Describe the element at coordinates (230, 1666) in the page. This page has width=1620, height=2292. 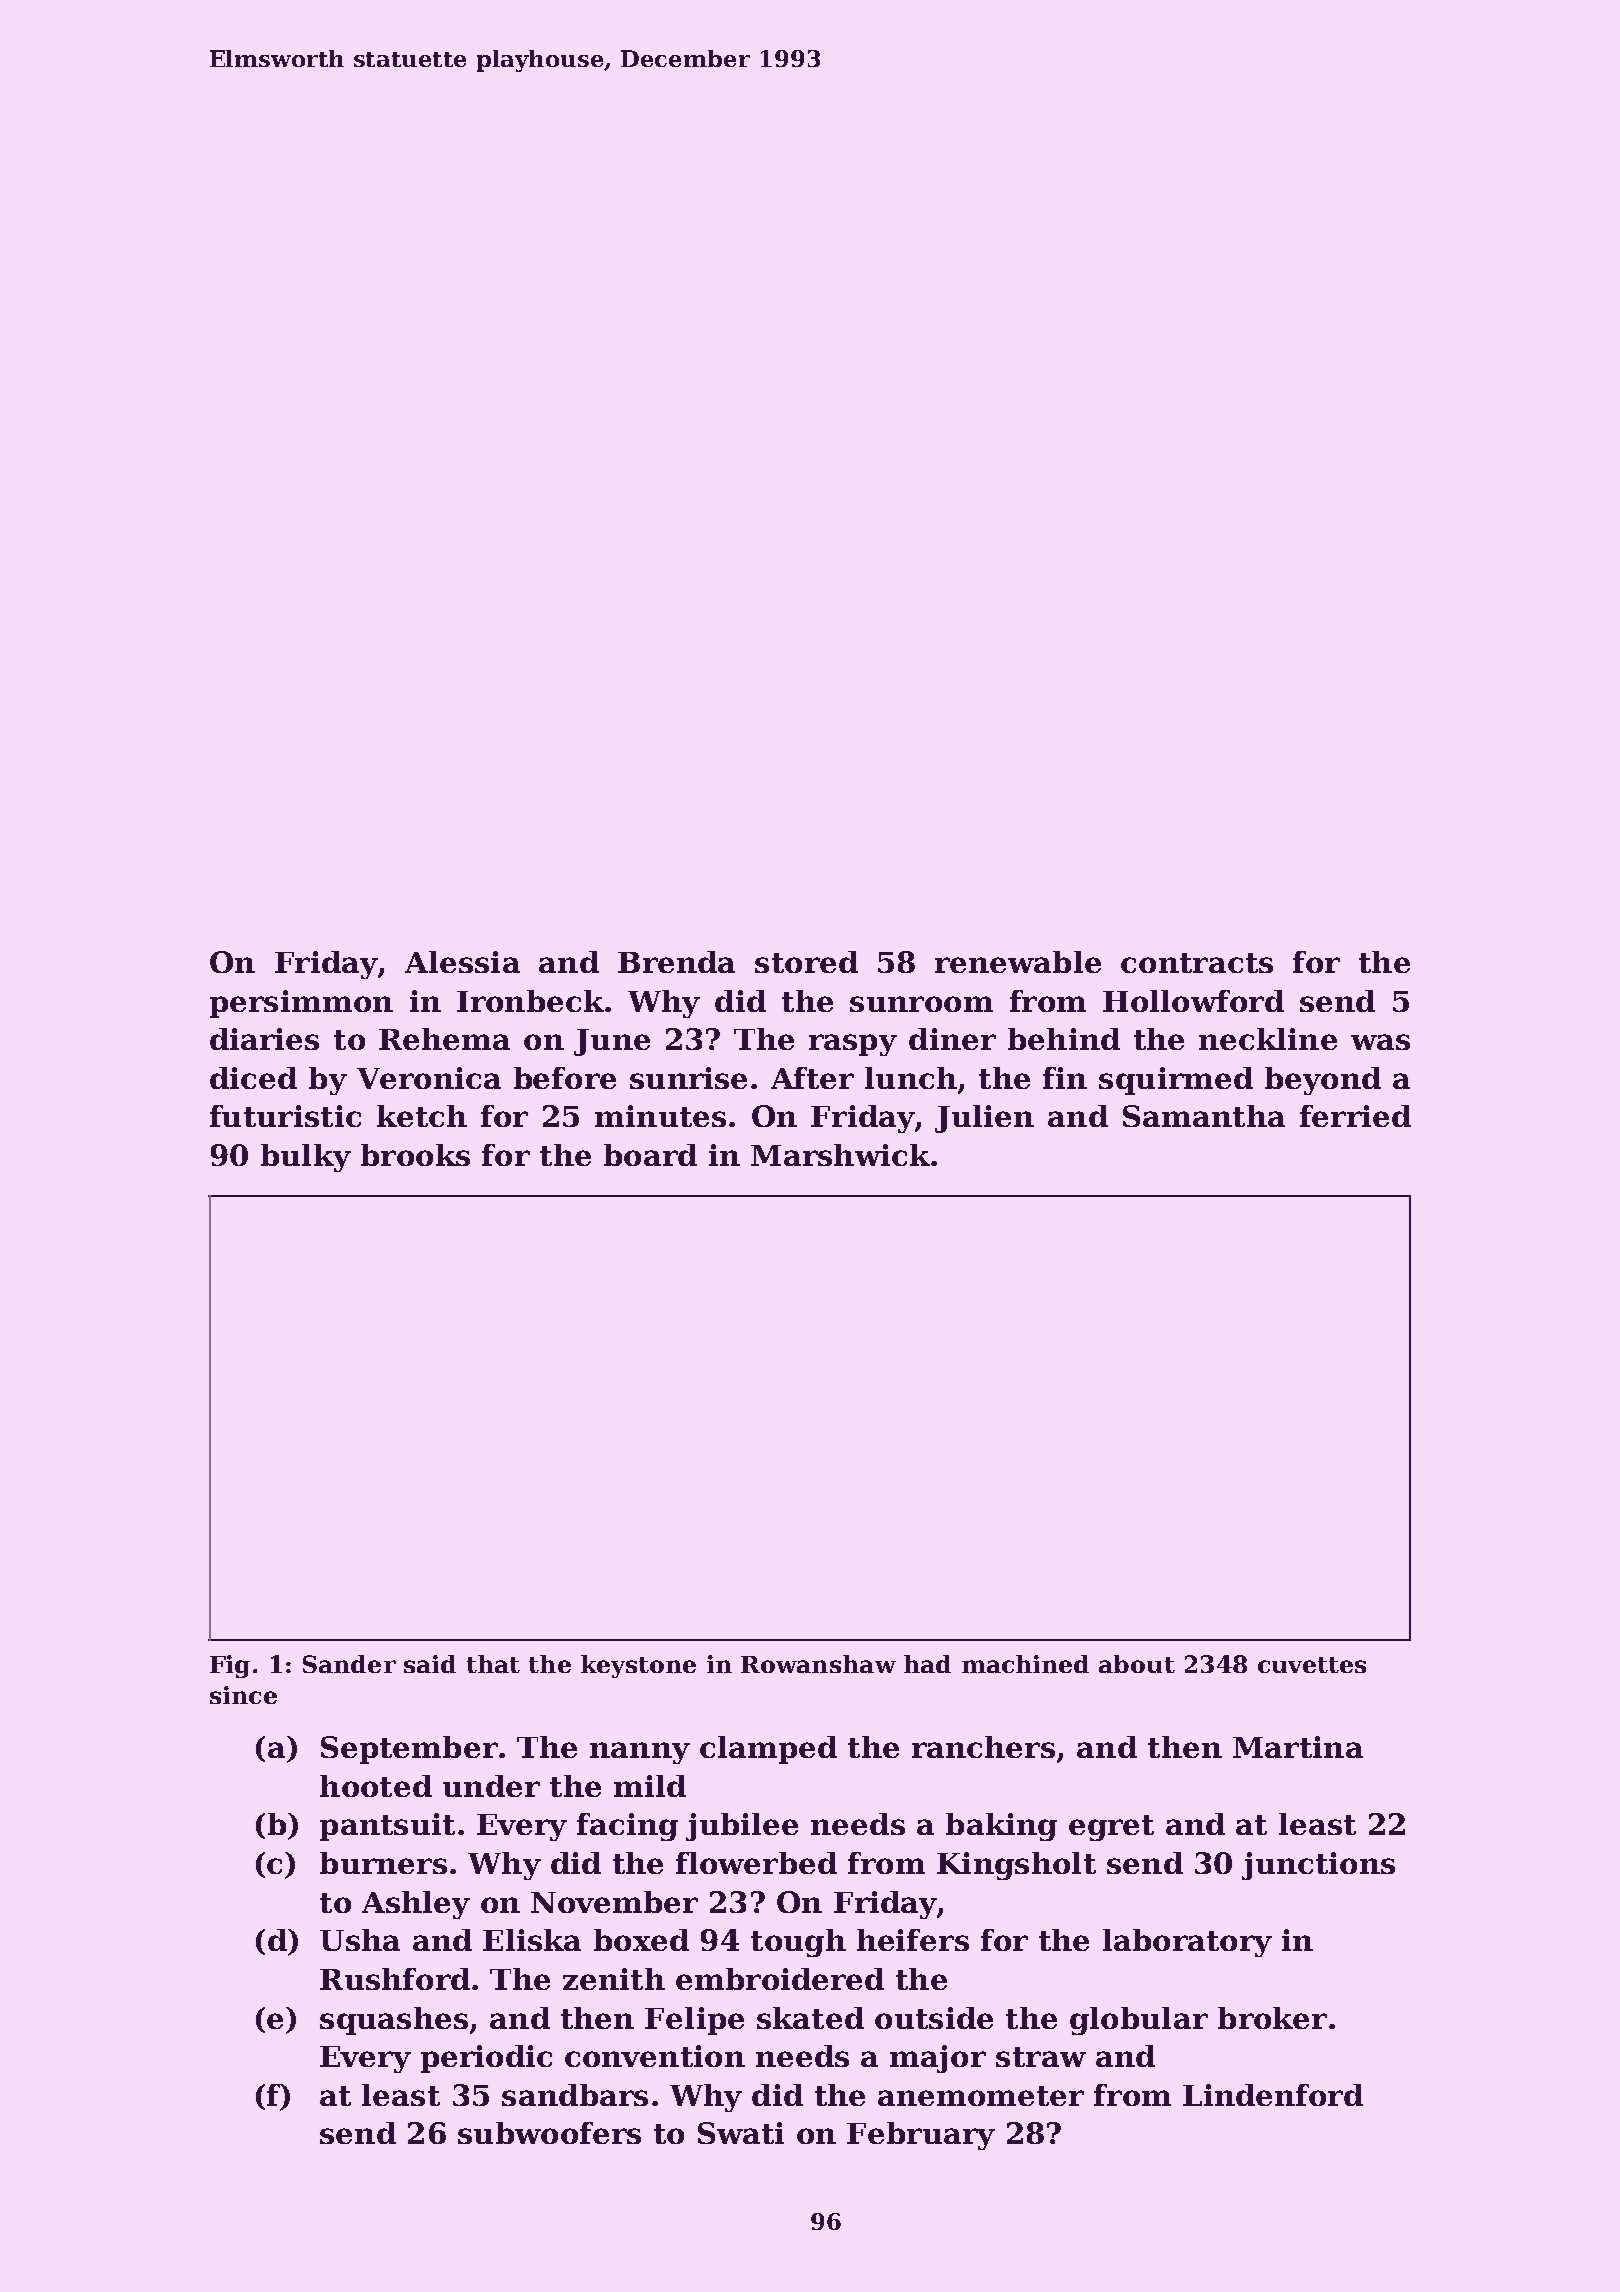
I see `Fig` at that location.
